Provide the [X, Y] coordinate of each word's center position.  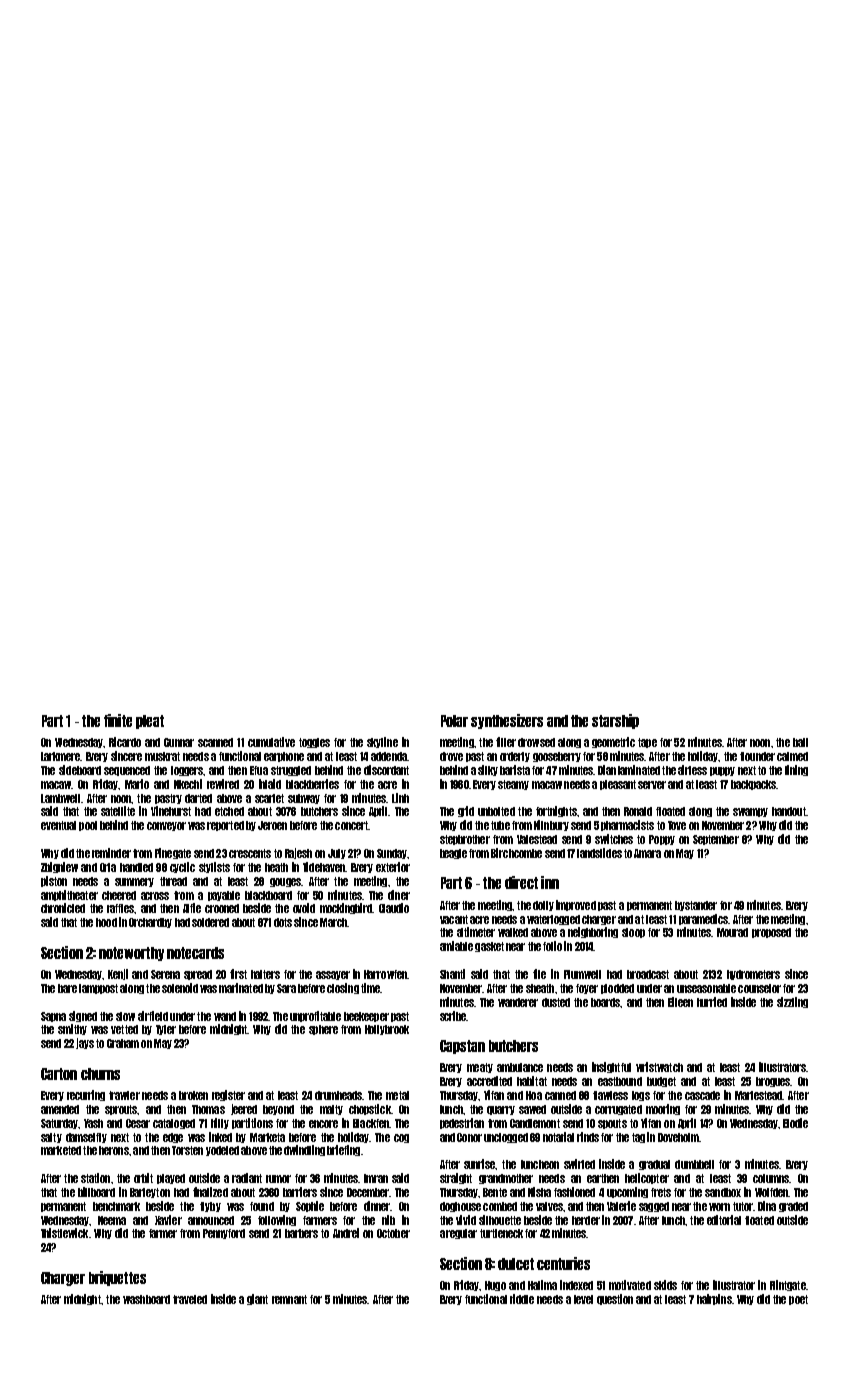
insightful [611, 1067]
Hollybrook [387, 1030]
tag [638, 1138]
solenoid [180, 988]
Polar [454, 721]
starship [615, 721]
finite [118, 720]
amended [60, 1109]
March [333, 922]
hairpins [714, 1299]
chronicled [63, 908]
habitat [532, 1081]
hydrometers [753, 975]
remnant [289, 1299]
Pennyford [224, 1234]
